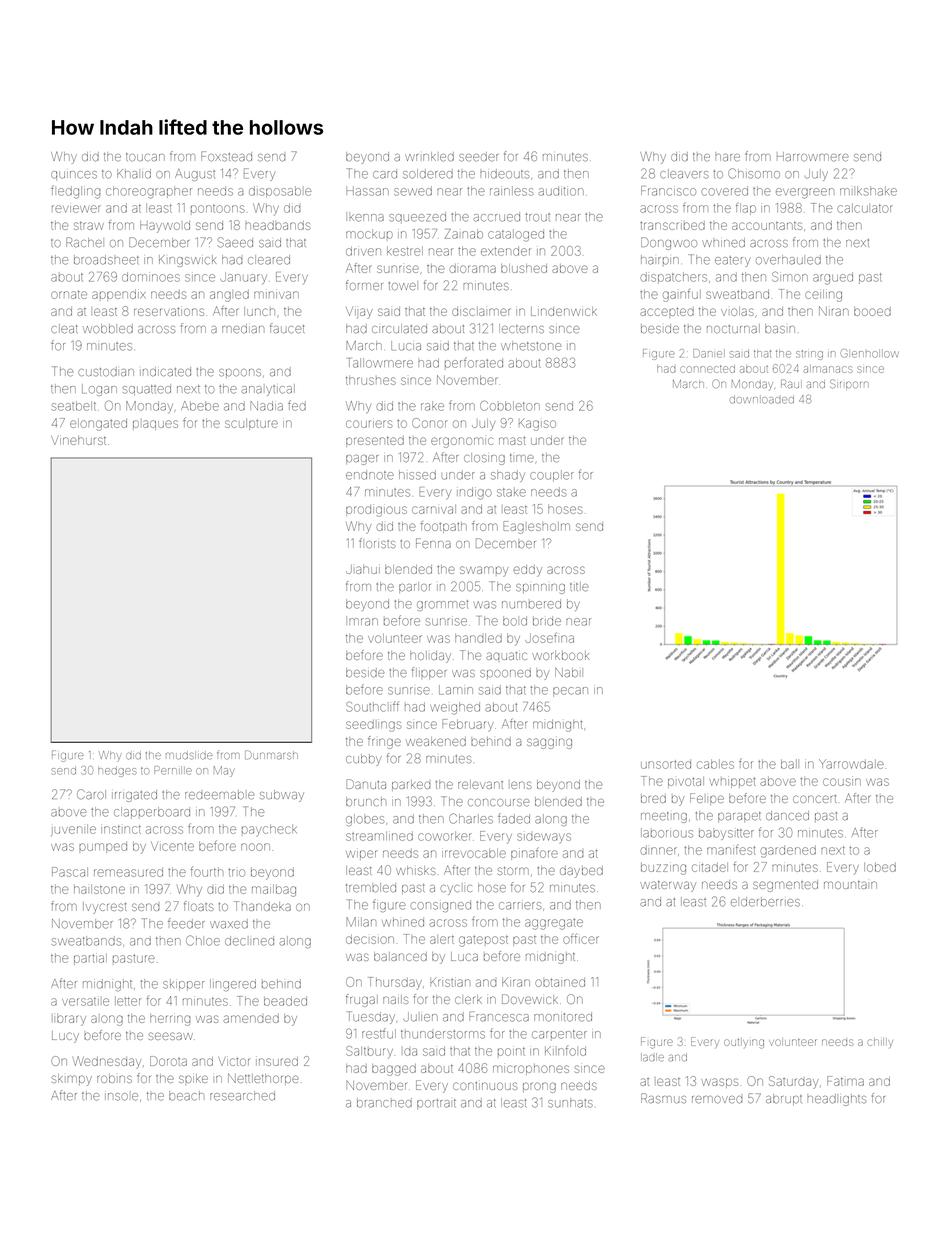 The image size is (952, 1233). I want to click on downloaded, so click(762, 400).
